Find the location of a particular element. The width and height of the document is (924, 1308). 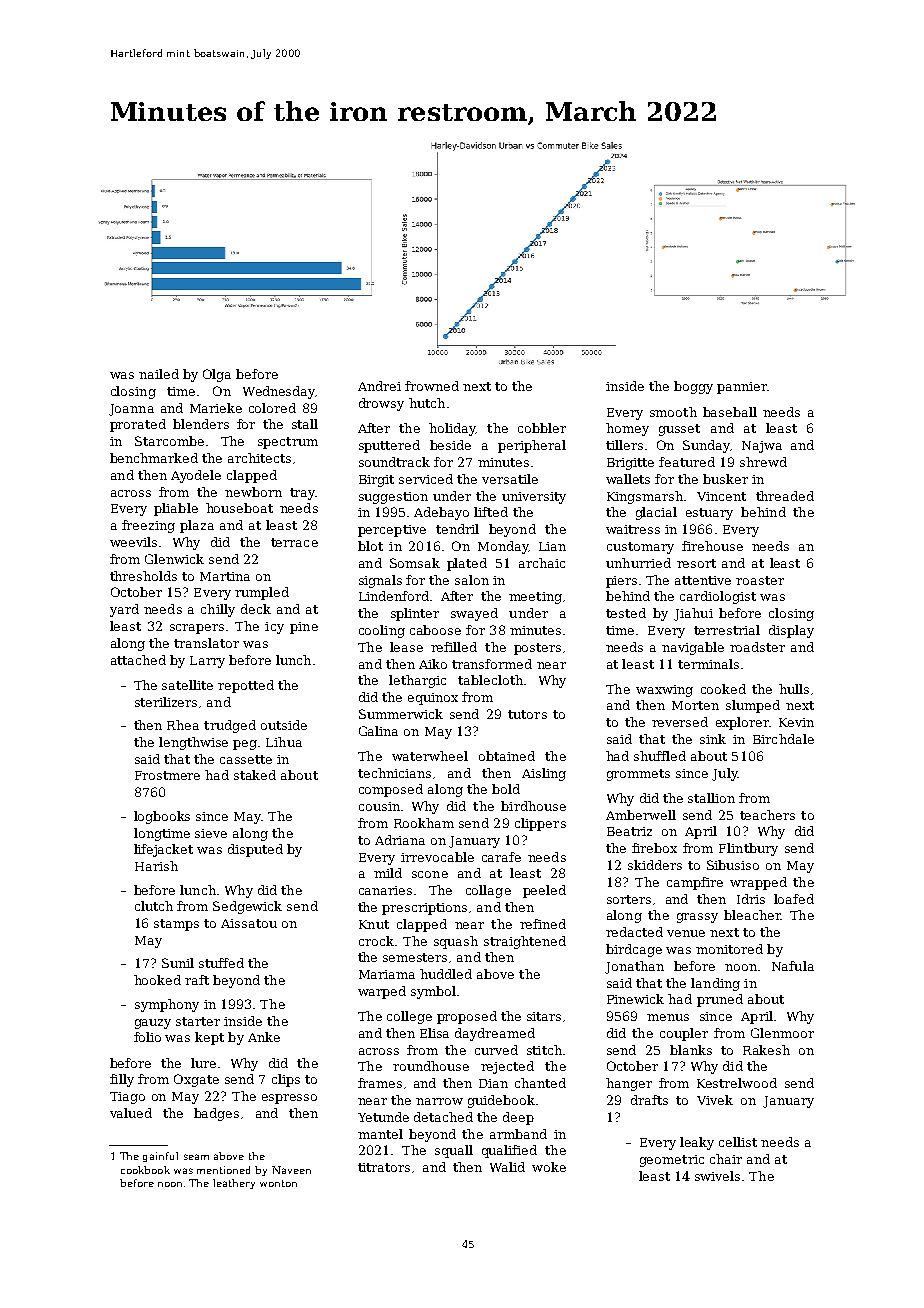

posters is located at coordinates (537, 649).
